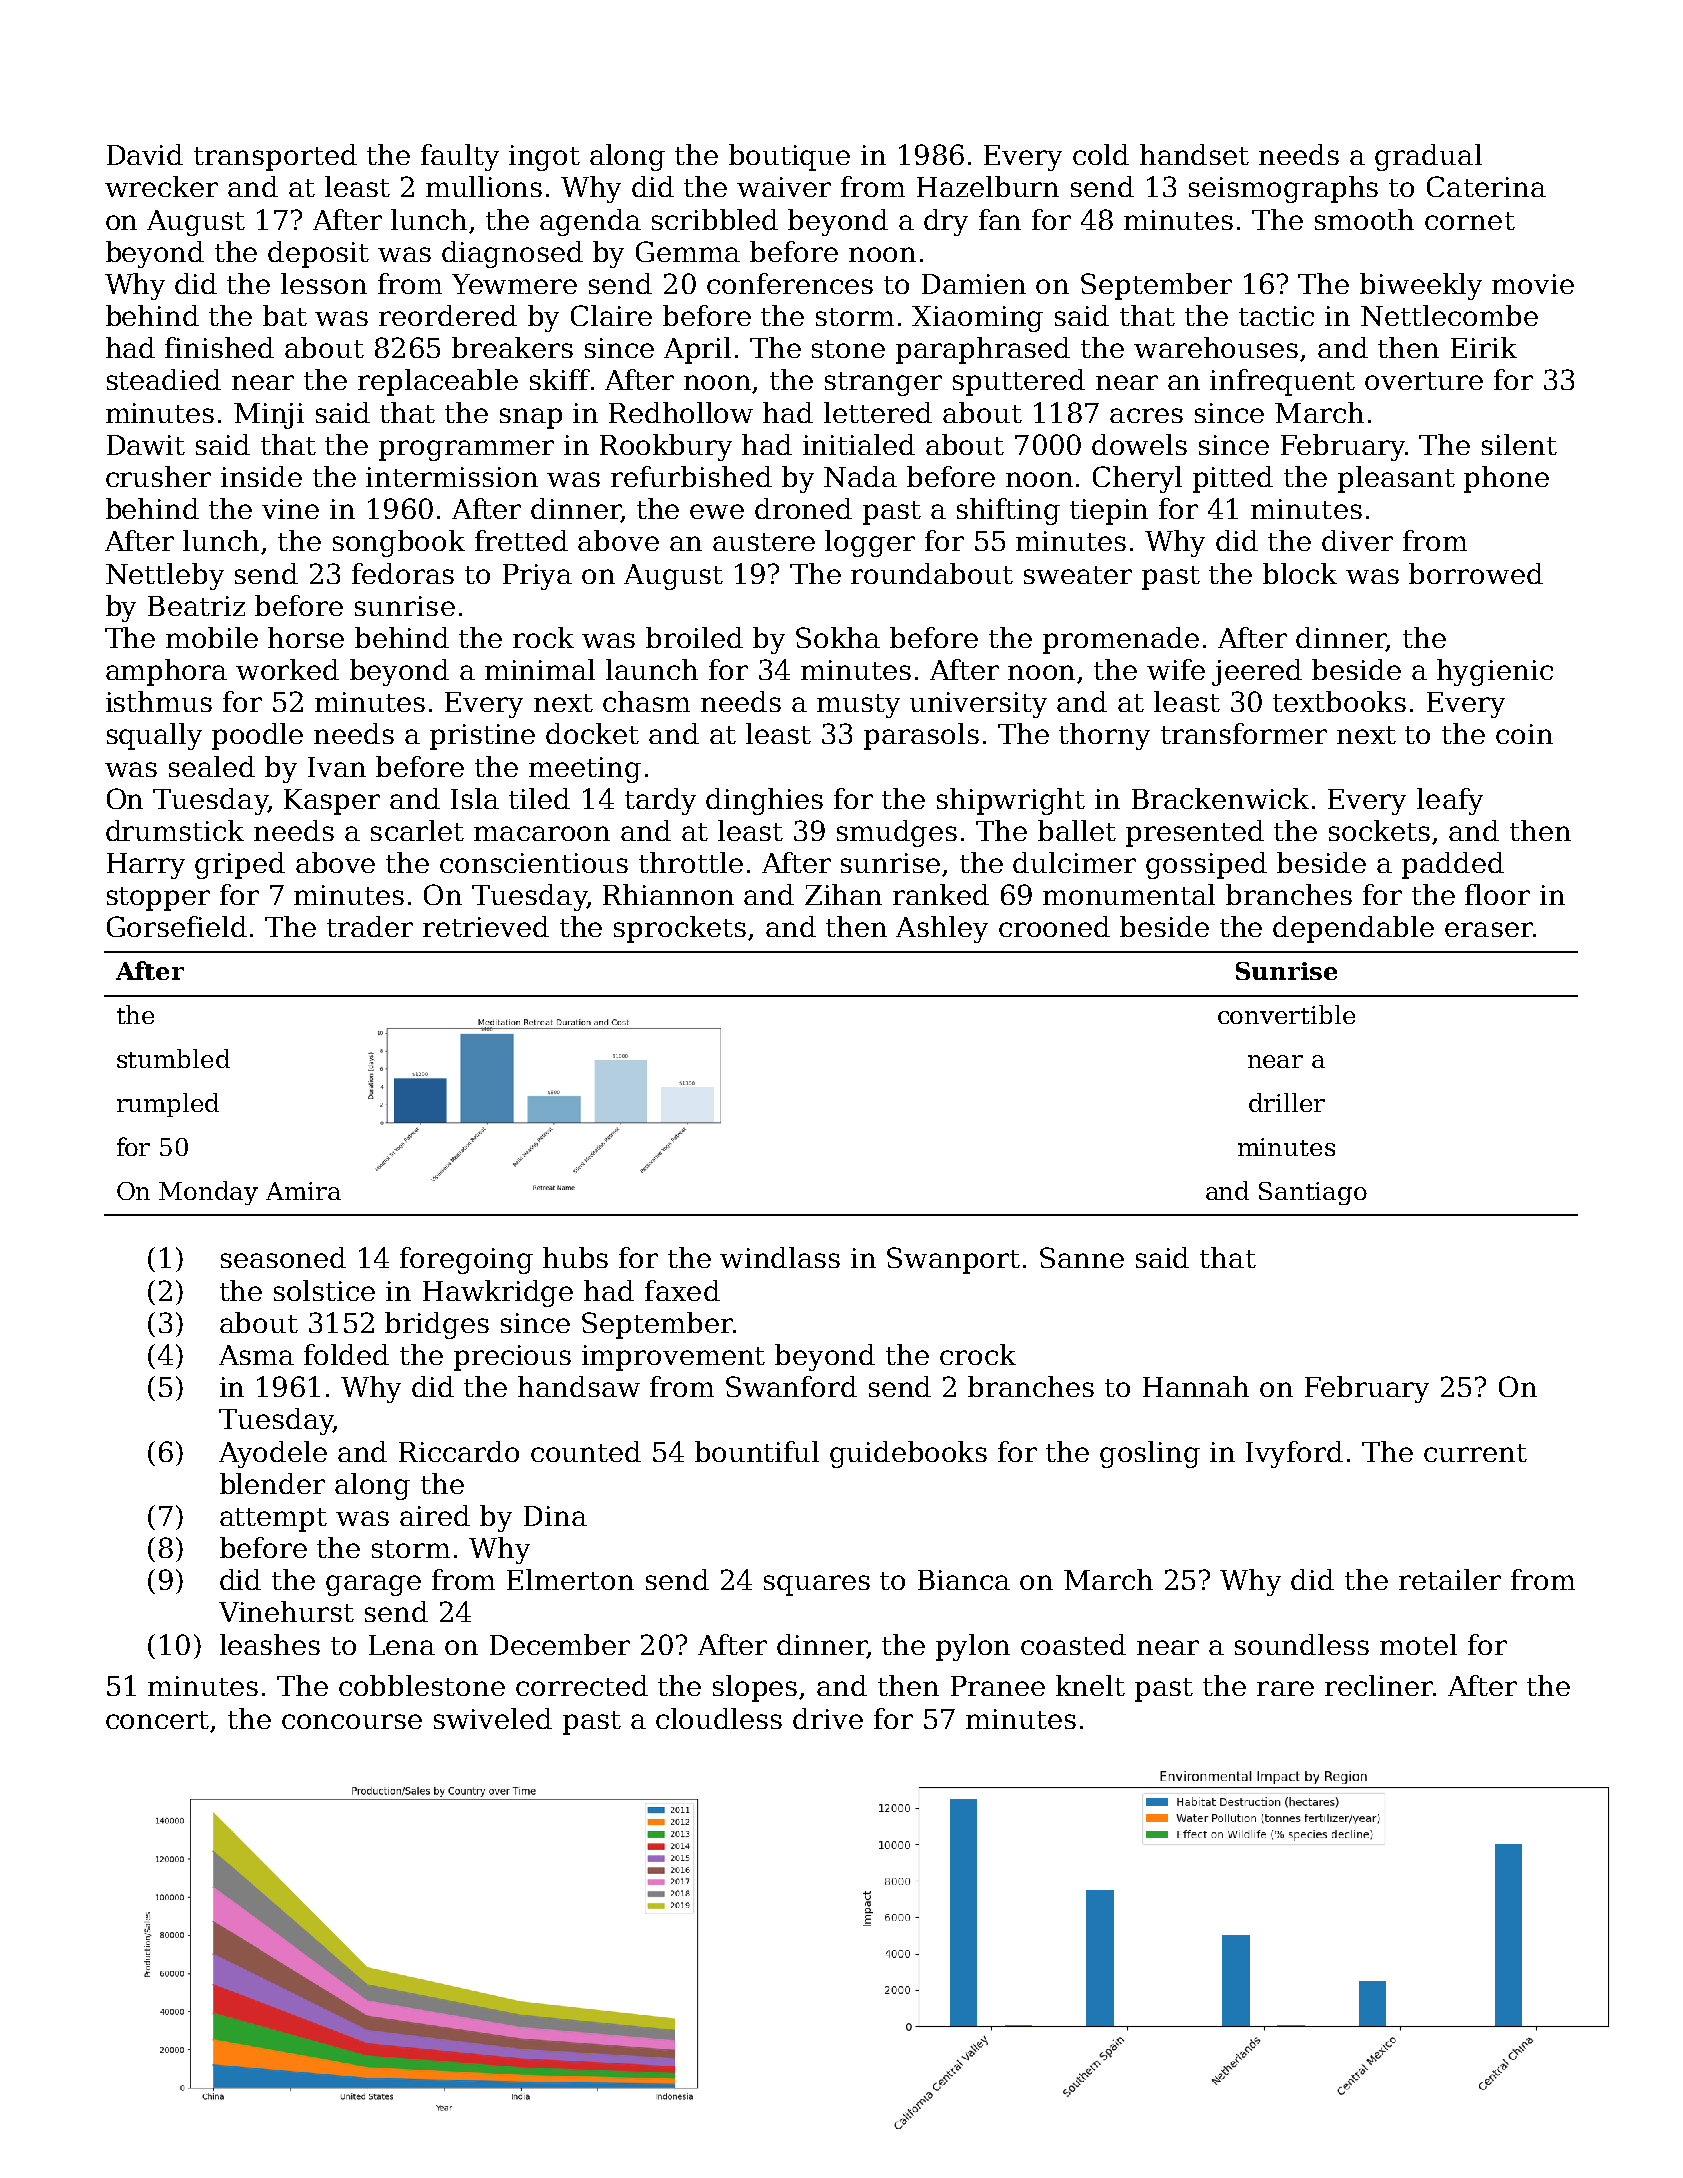 This screenshot has width=1683, height=2178. I want to click on coasted, so click(1073, 1644).
